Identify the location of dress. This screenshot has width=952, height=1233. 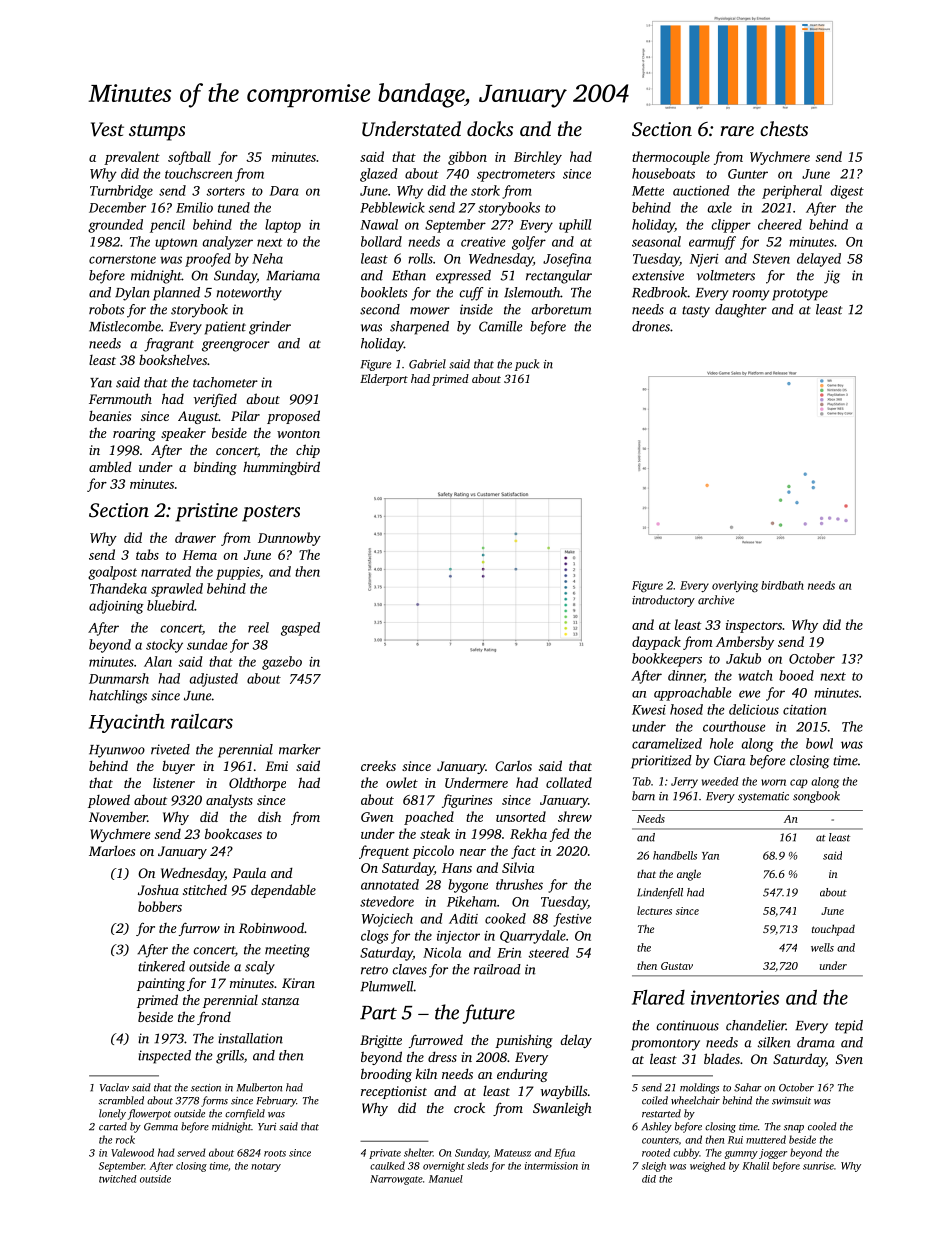
(442, 1056).
